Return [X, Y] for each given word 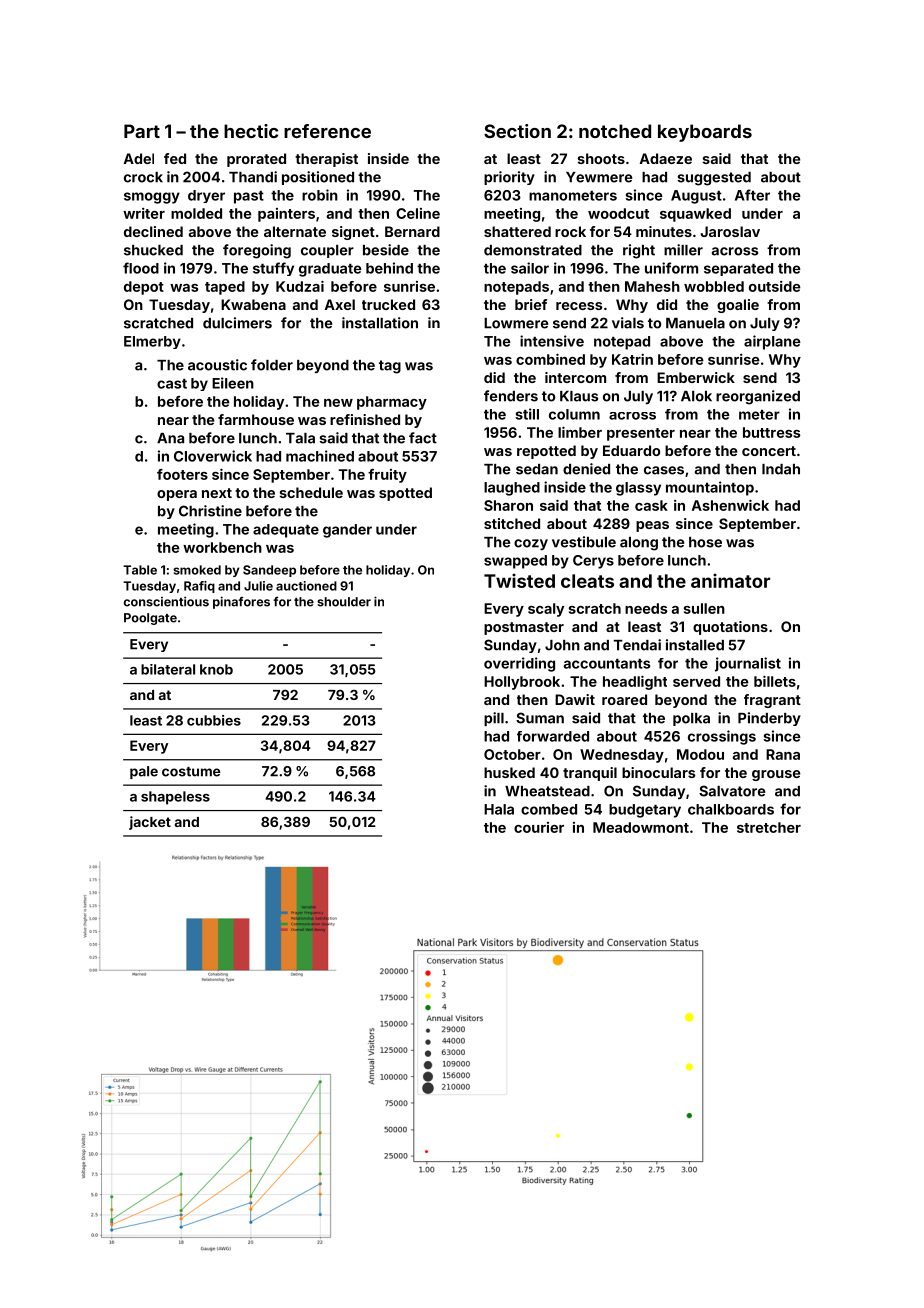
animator [730, 581]
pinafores [241, 602]
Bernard [412, 231]
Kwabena [253, 304]
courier [539, 827]
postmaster [524, 628]
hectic [251, 131]
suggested [714, 179]
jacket [150, 823]
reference [327, 131]
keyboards [705, 133]
